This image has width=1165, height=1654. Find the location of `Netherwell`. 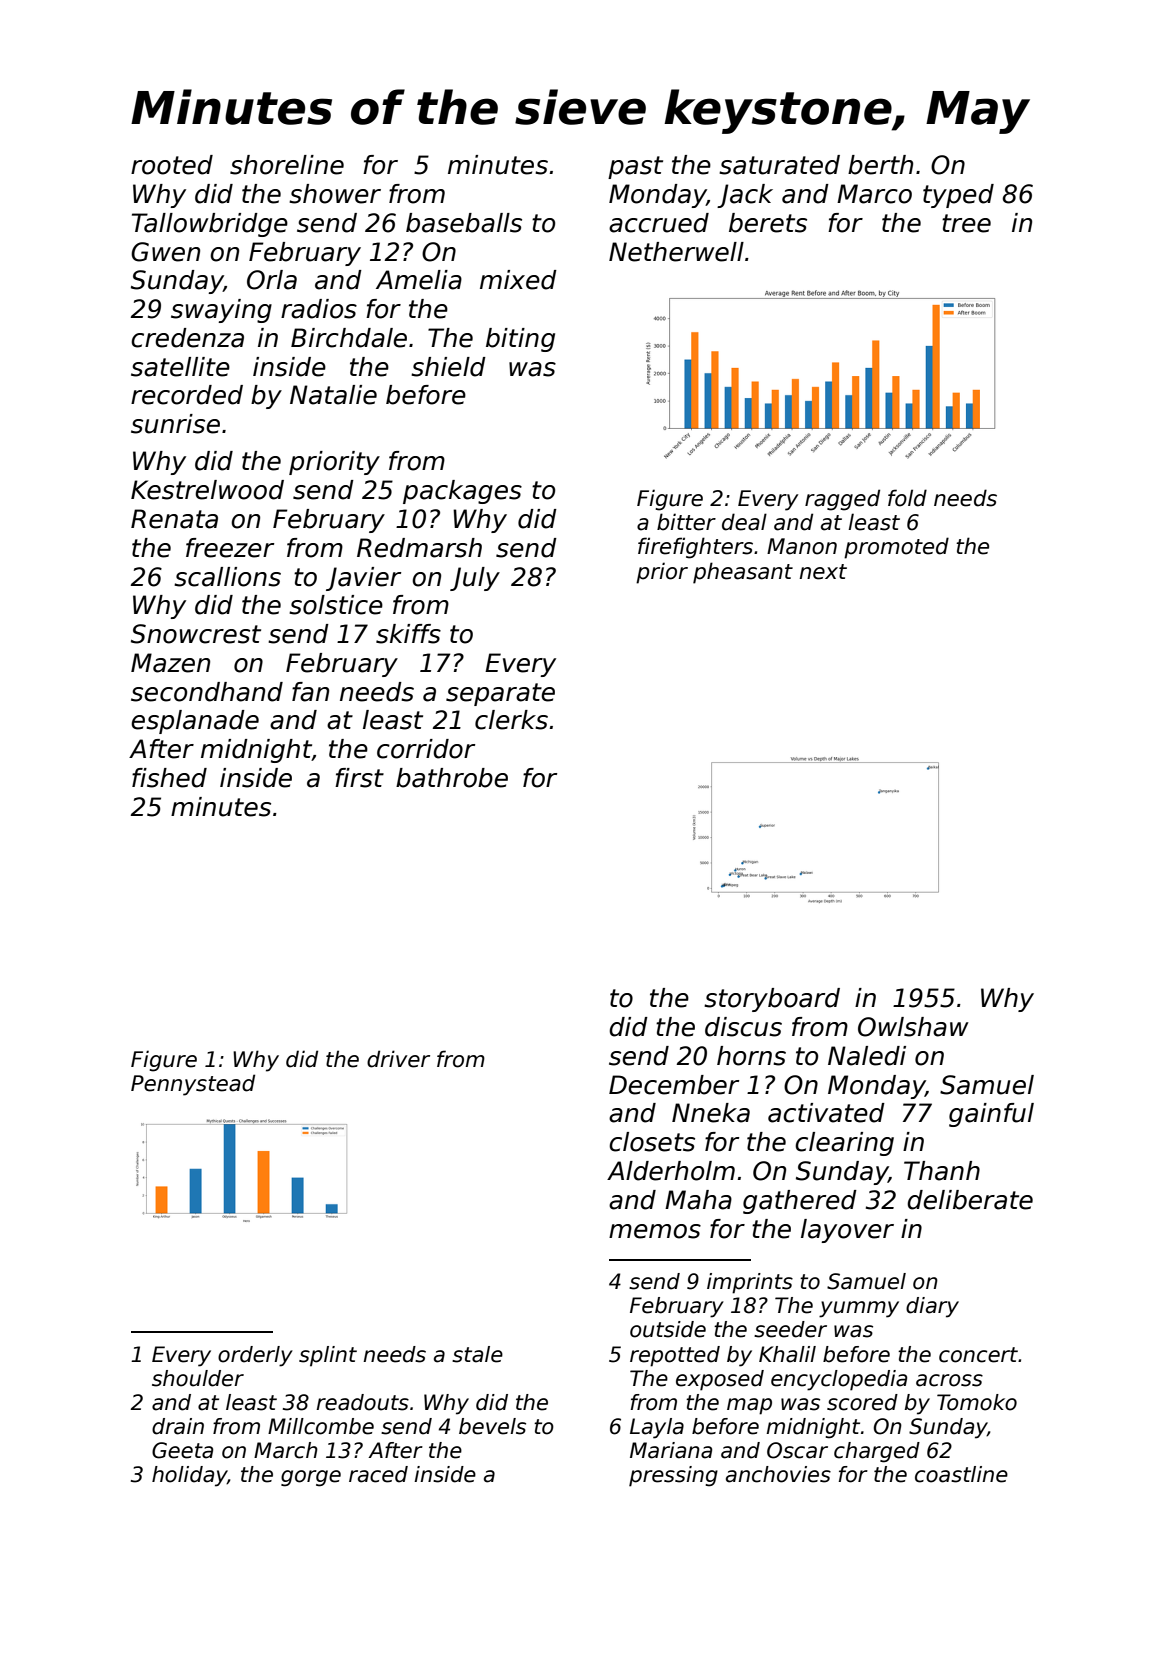

Netherwell is located at coordinates (676, 252).
